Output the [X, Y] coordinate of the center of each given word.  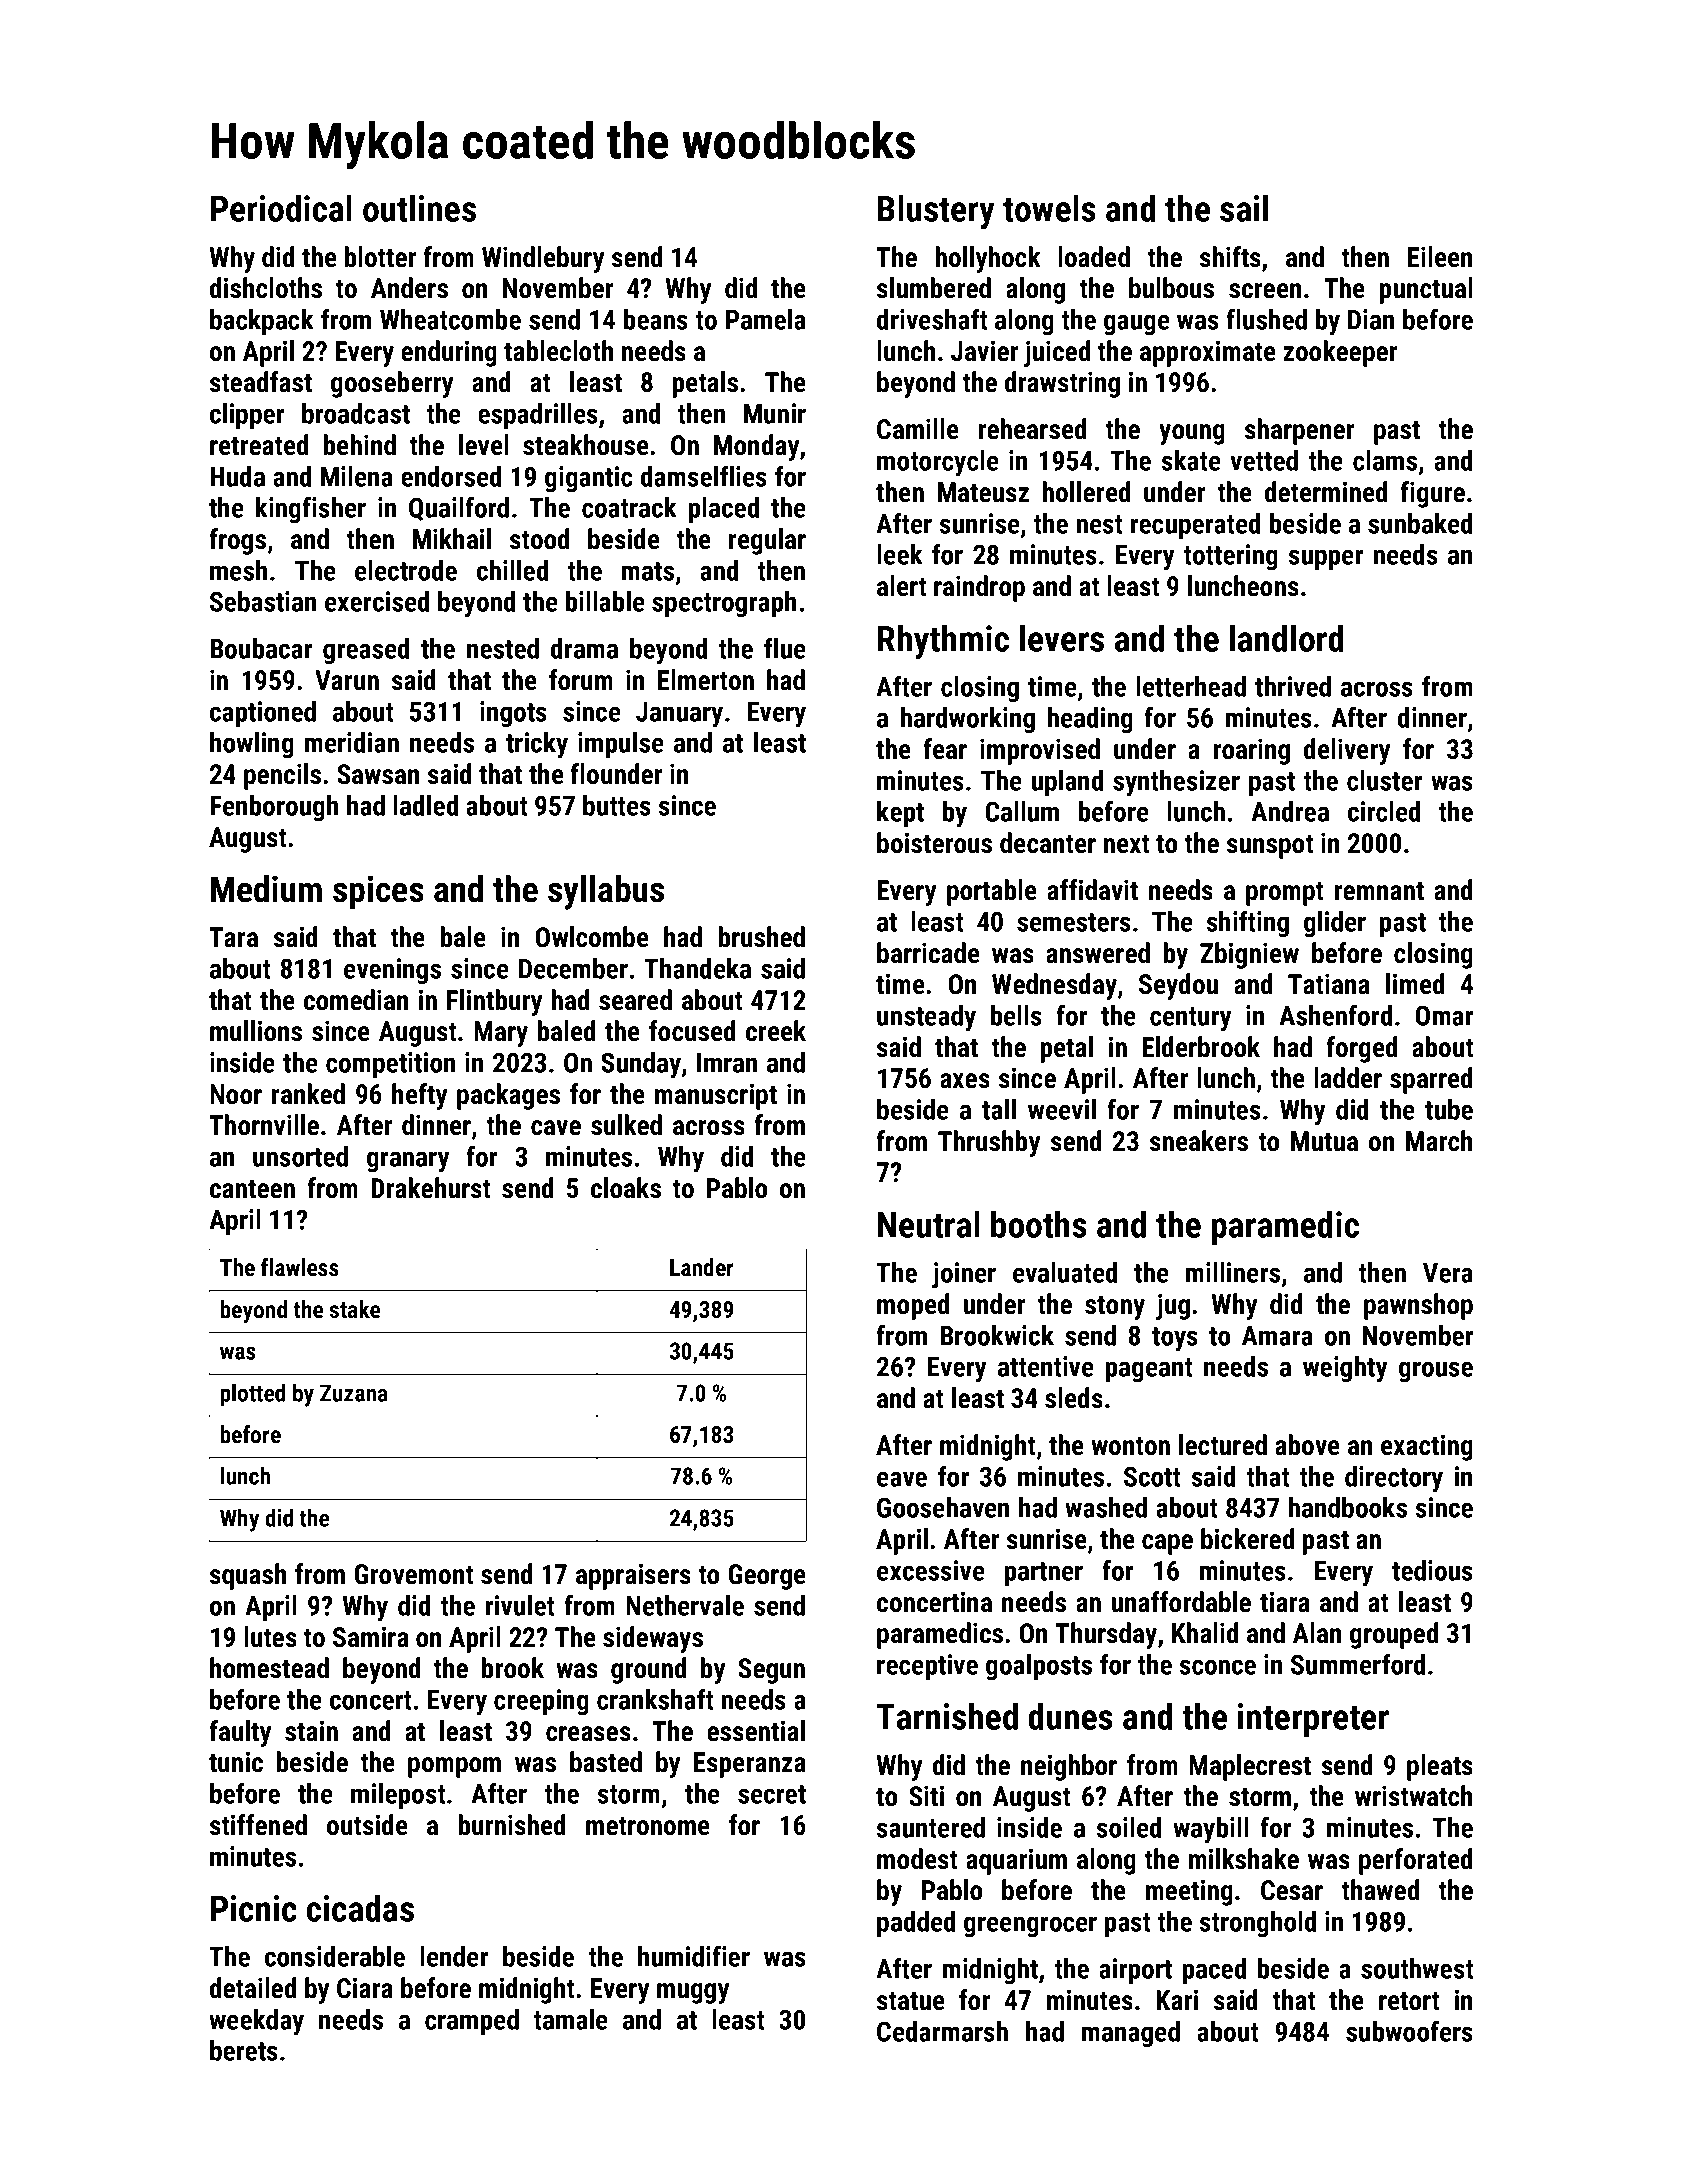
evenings [392, 971]
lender [454, 1956]
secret [772, 1794]
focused [692, 1031]
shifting [1248, 923]
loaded [1094, 257]
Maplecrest [1250, 1767]
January [679, 715]
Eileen [1440, 257]
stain [311, 1731]
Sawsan [378, 774]
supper [1326, 559]
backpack [262, 322]
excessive [931, 1570]
